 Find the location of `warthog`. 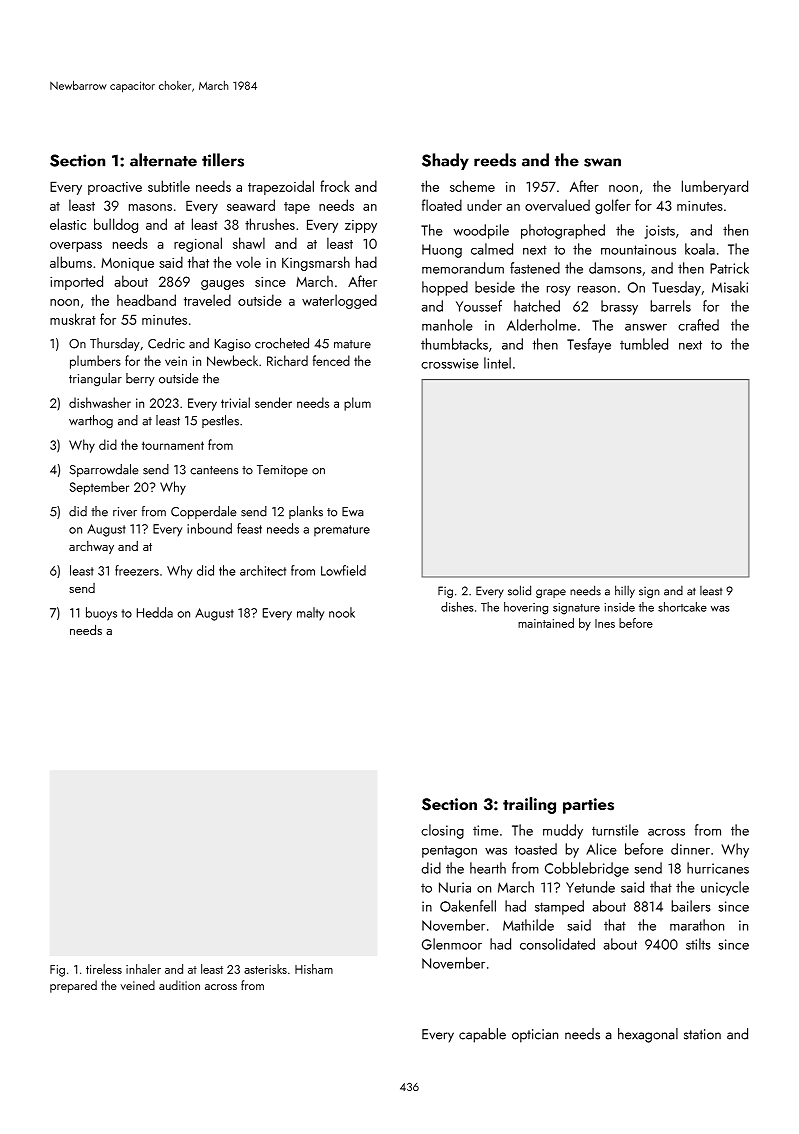

warthog is located at coordinates (91, 422).
